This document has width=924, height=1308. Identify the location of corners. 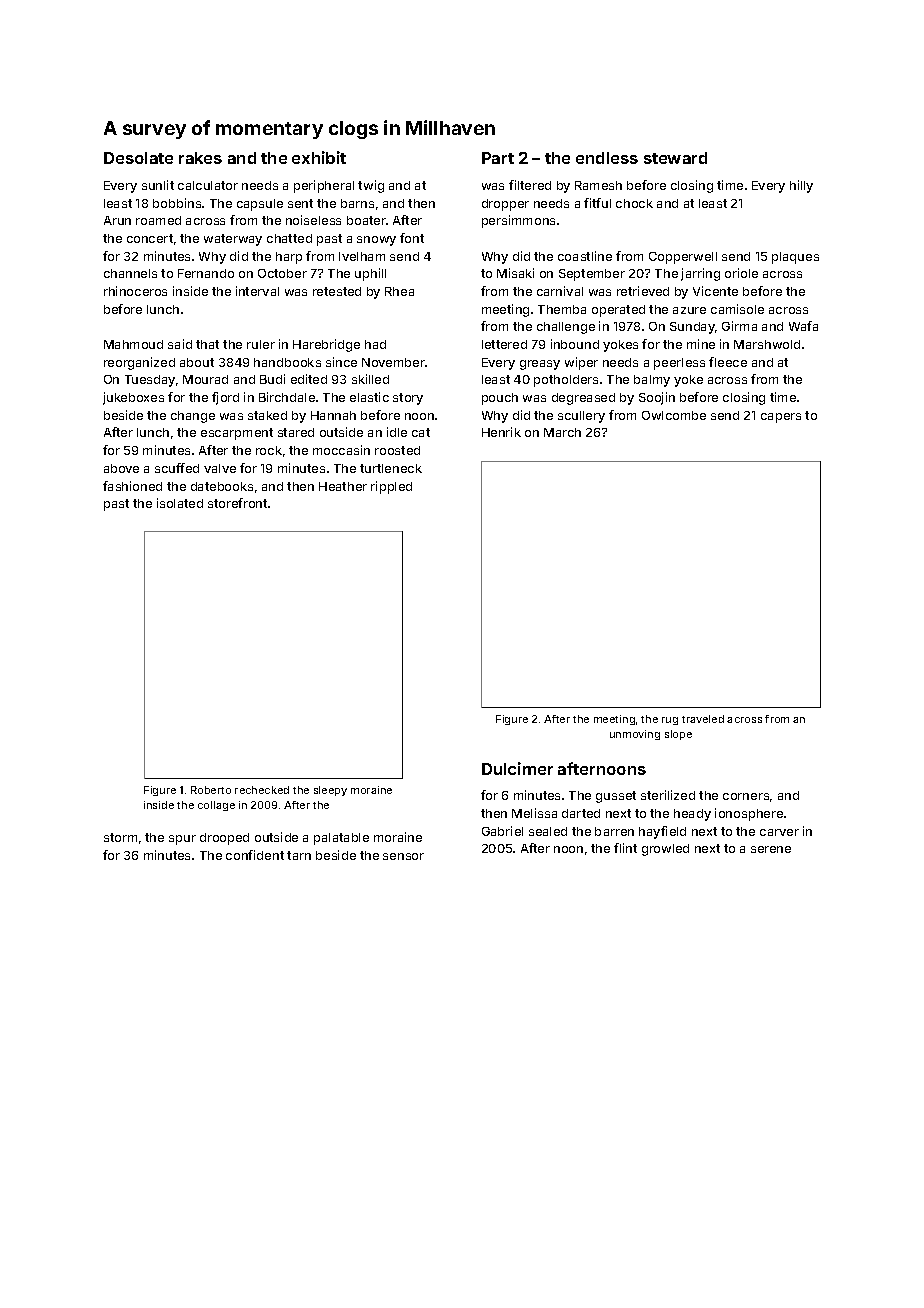
(746, 796).
